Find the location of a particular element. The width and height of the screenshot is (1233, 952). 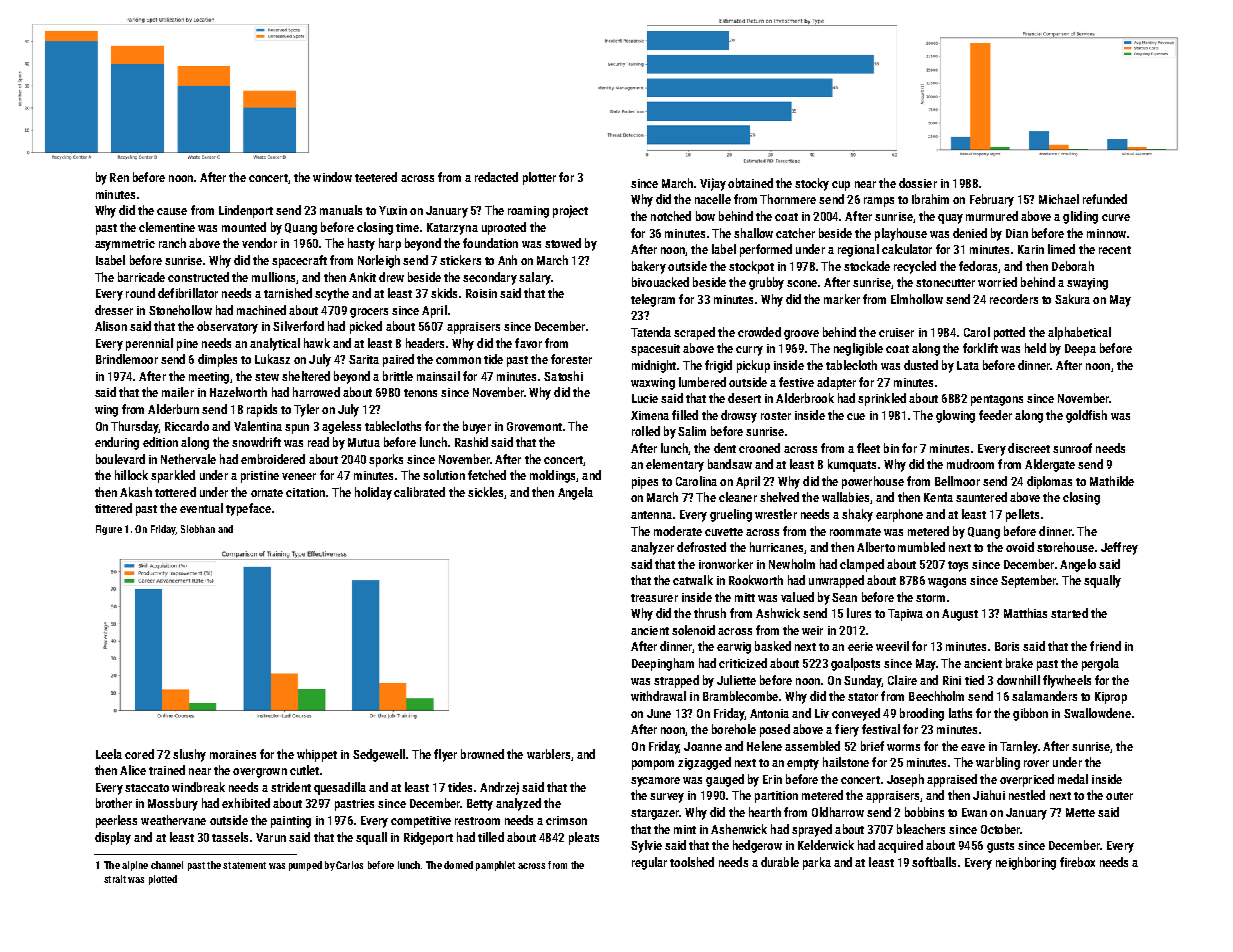

plotter is located at coordinates (539, 178).
